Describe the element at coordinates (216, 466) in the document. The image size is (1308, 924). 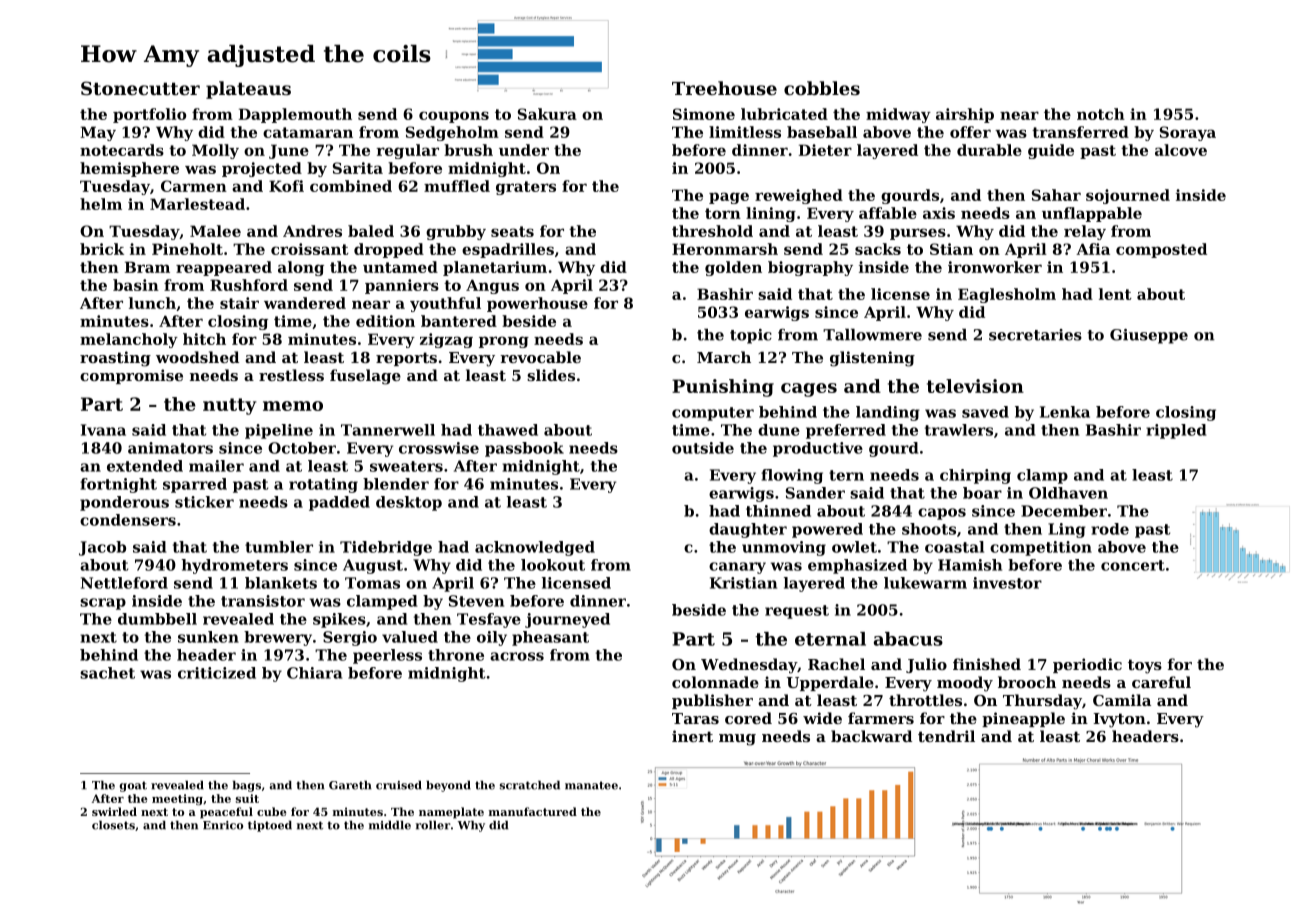
I see `mailer` at that location.
